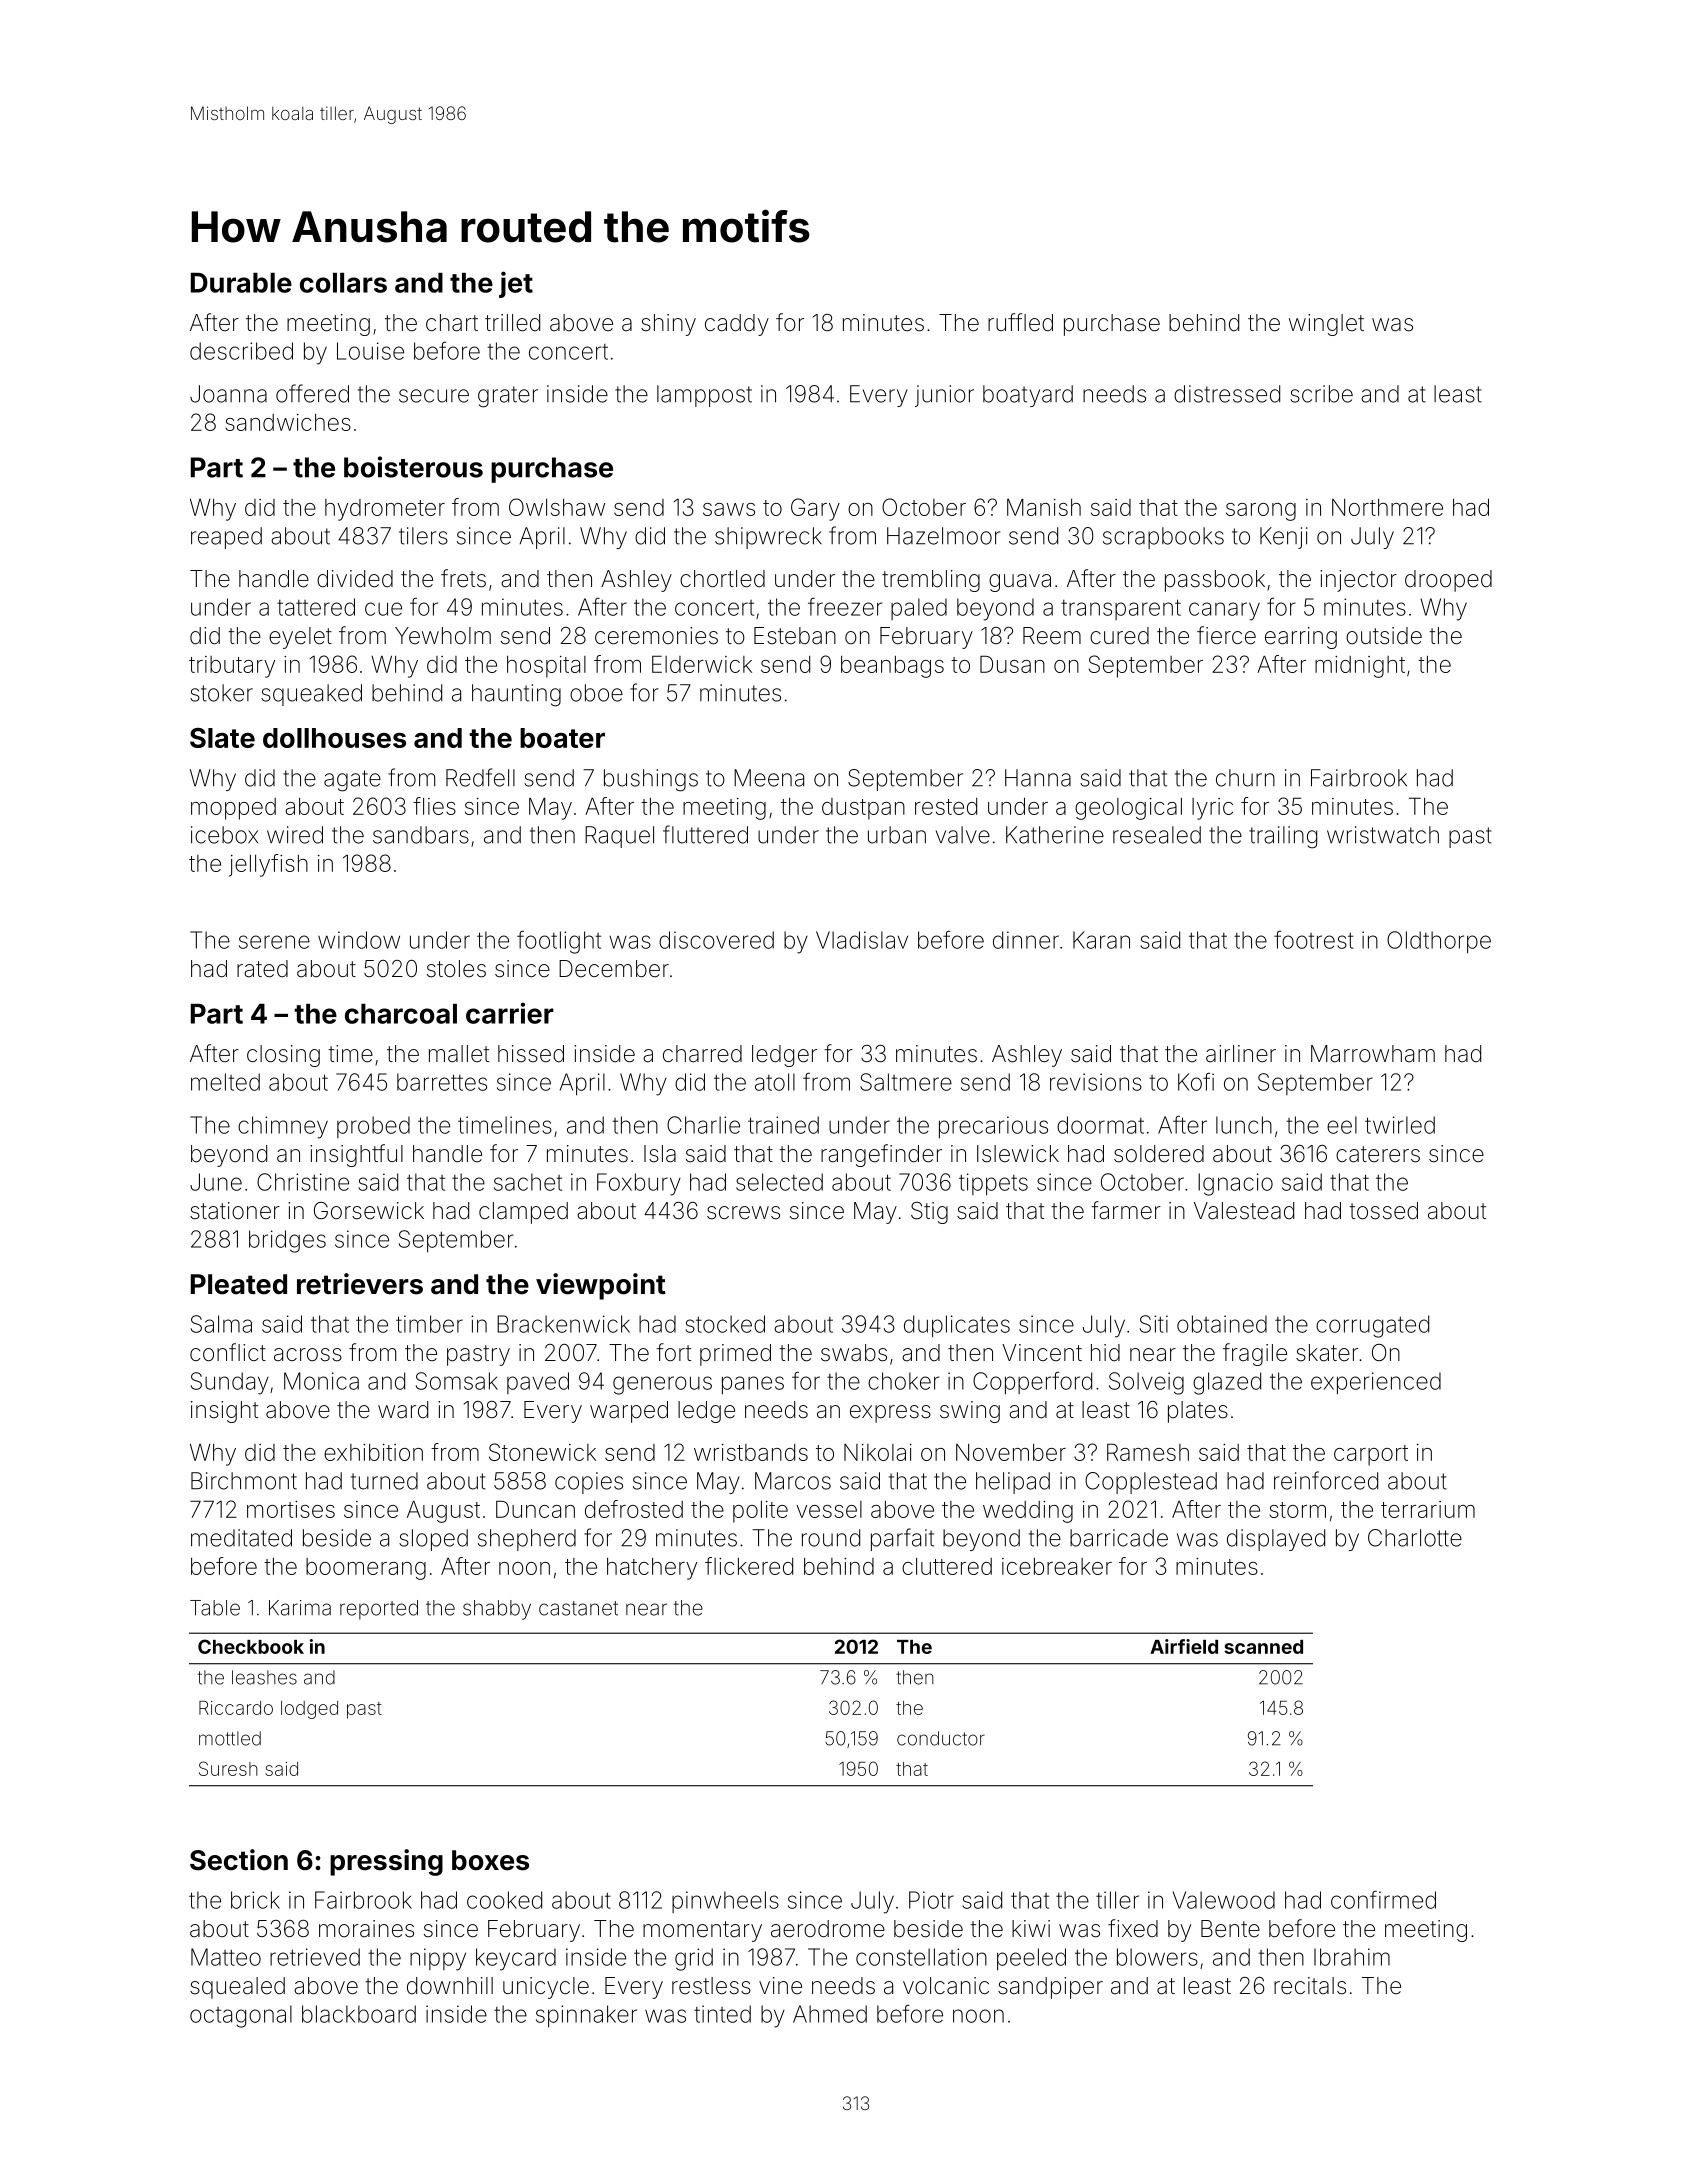 The image size is (1683, 2178). Describe the element at coordinates (716, 940) in the screenshot. I see `discovered` at that location.
